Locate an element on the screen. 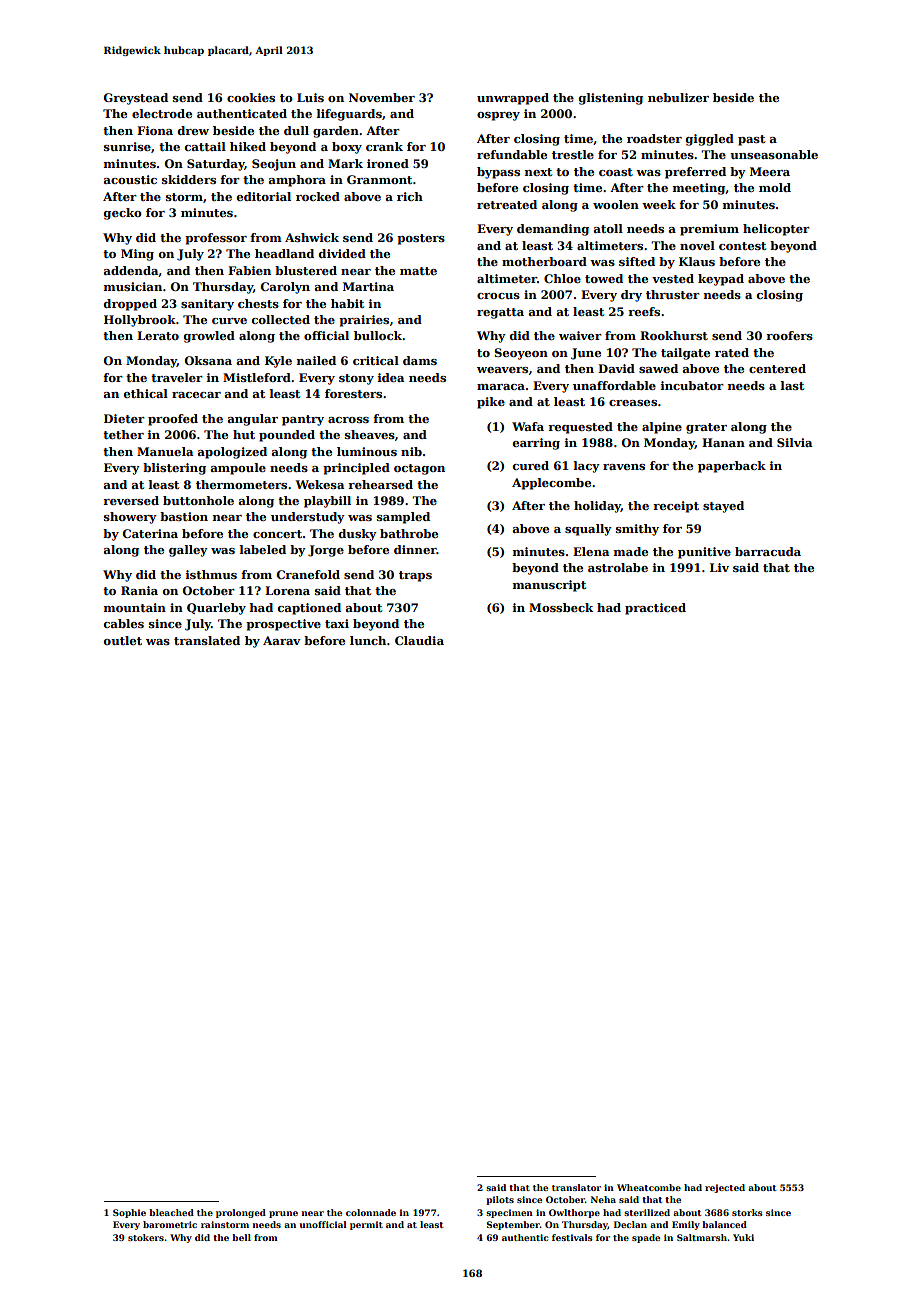  next is located at coordinates (538, 172).
